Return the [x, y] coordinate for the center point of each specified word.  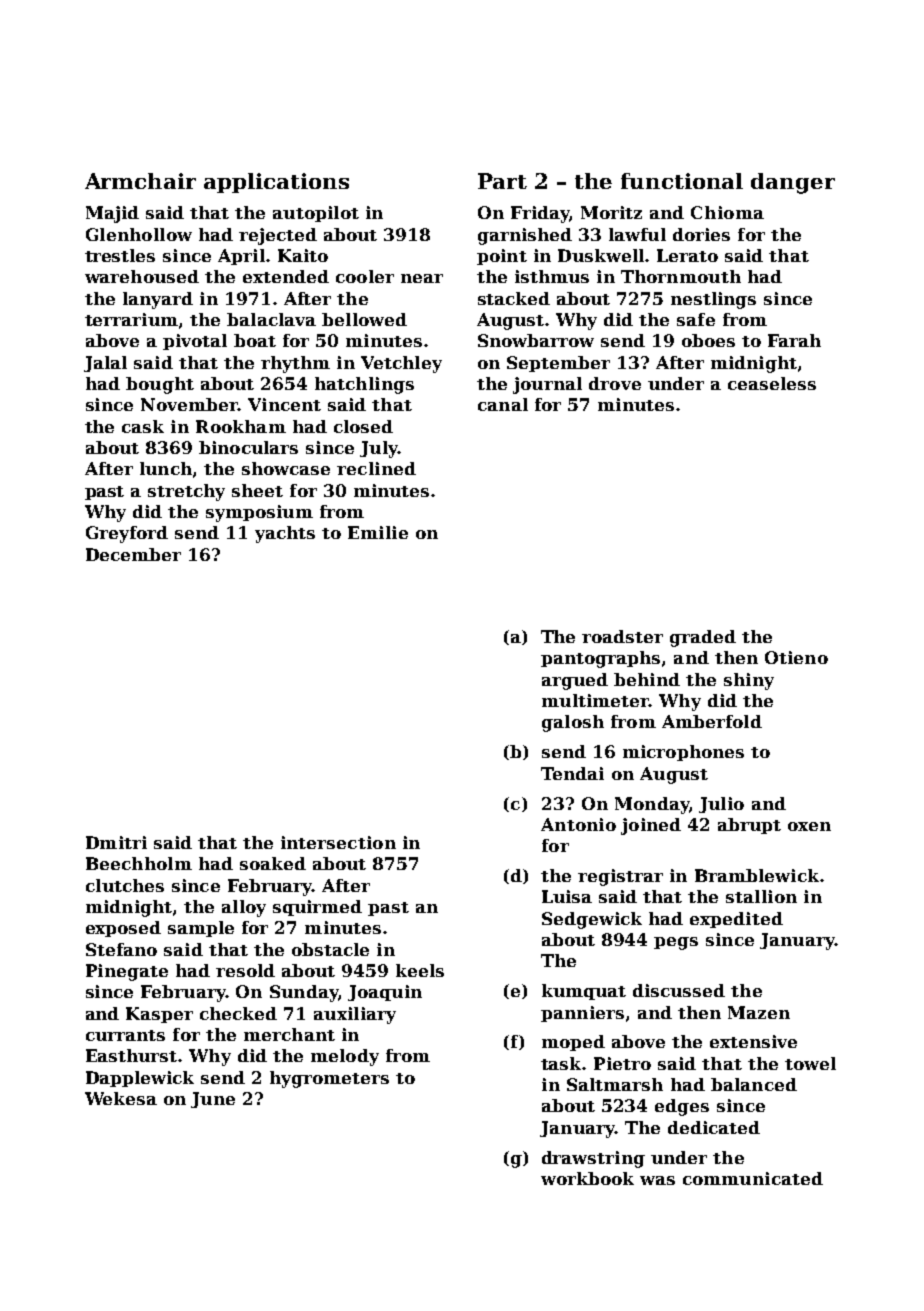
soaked [273, 863]
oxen [809, 826]
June [213, 1100]
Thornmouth [681, 276]
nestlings [713, 300]
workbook [587, 1178]
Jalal [105, 364]
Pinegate [127, 972]
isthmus [552, 276]
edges [682, 1107]
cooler [365, 276]
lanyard [158, 300]
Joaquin [385, 993]
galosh [573, 723]
